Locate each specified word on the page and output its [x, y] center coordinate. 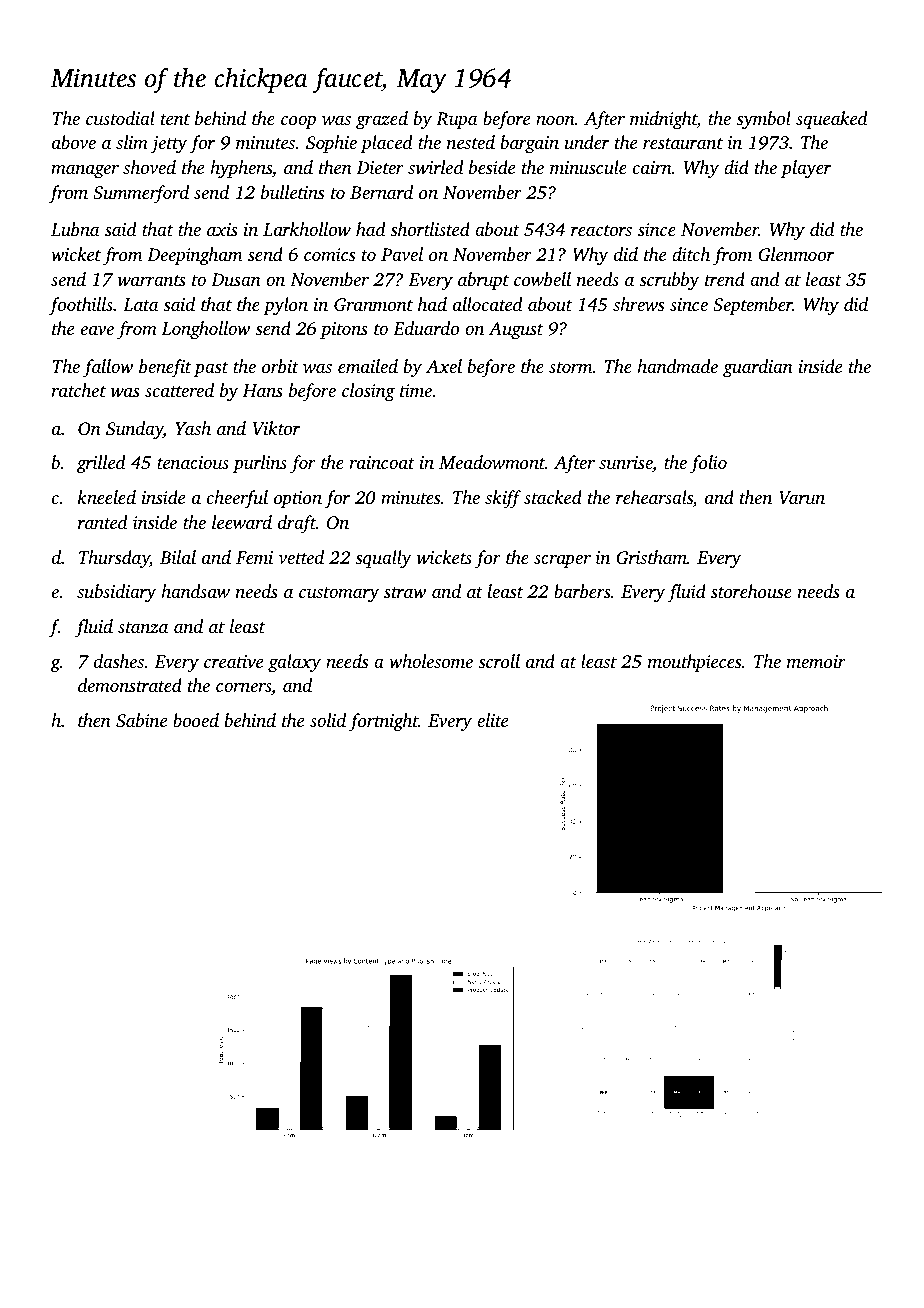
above [74, 142]
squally [383, 559]
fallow [108, 368]
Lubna [75, 229]
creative [233, 661]
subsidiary [116, 593]
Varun [802, 497]
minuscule [588, 167]
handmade [677, 366]
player [806, 169]
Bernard [381, 192]
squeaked [831, 120]
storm [571, 367]
